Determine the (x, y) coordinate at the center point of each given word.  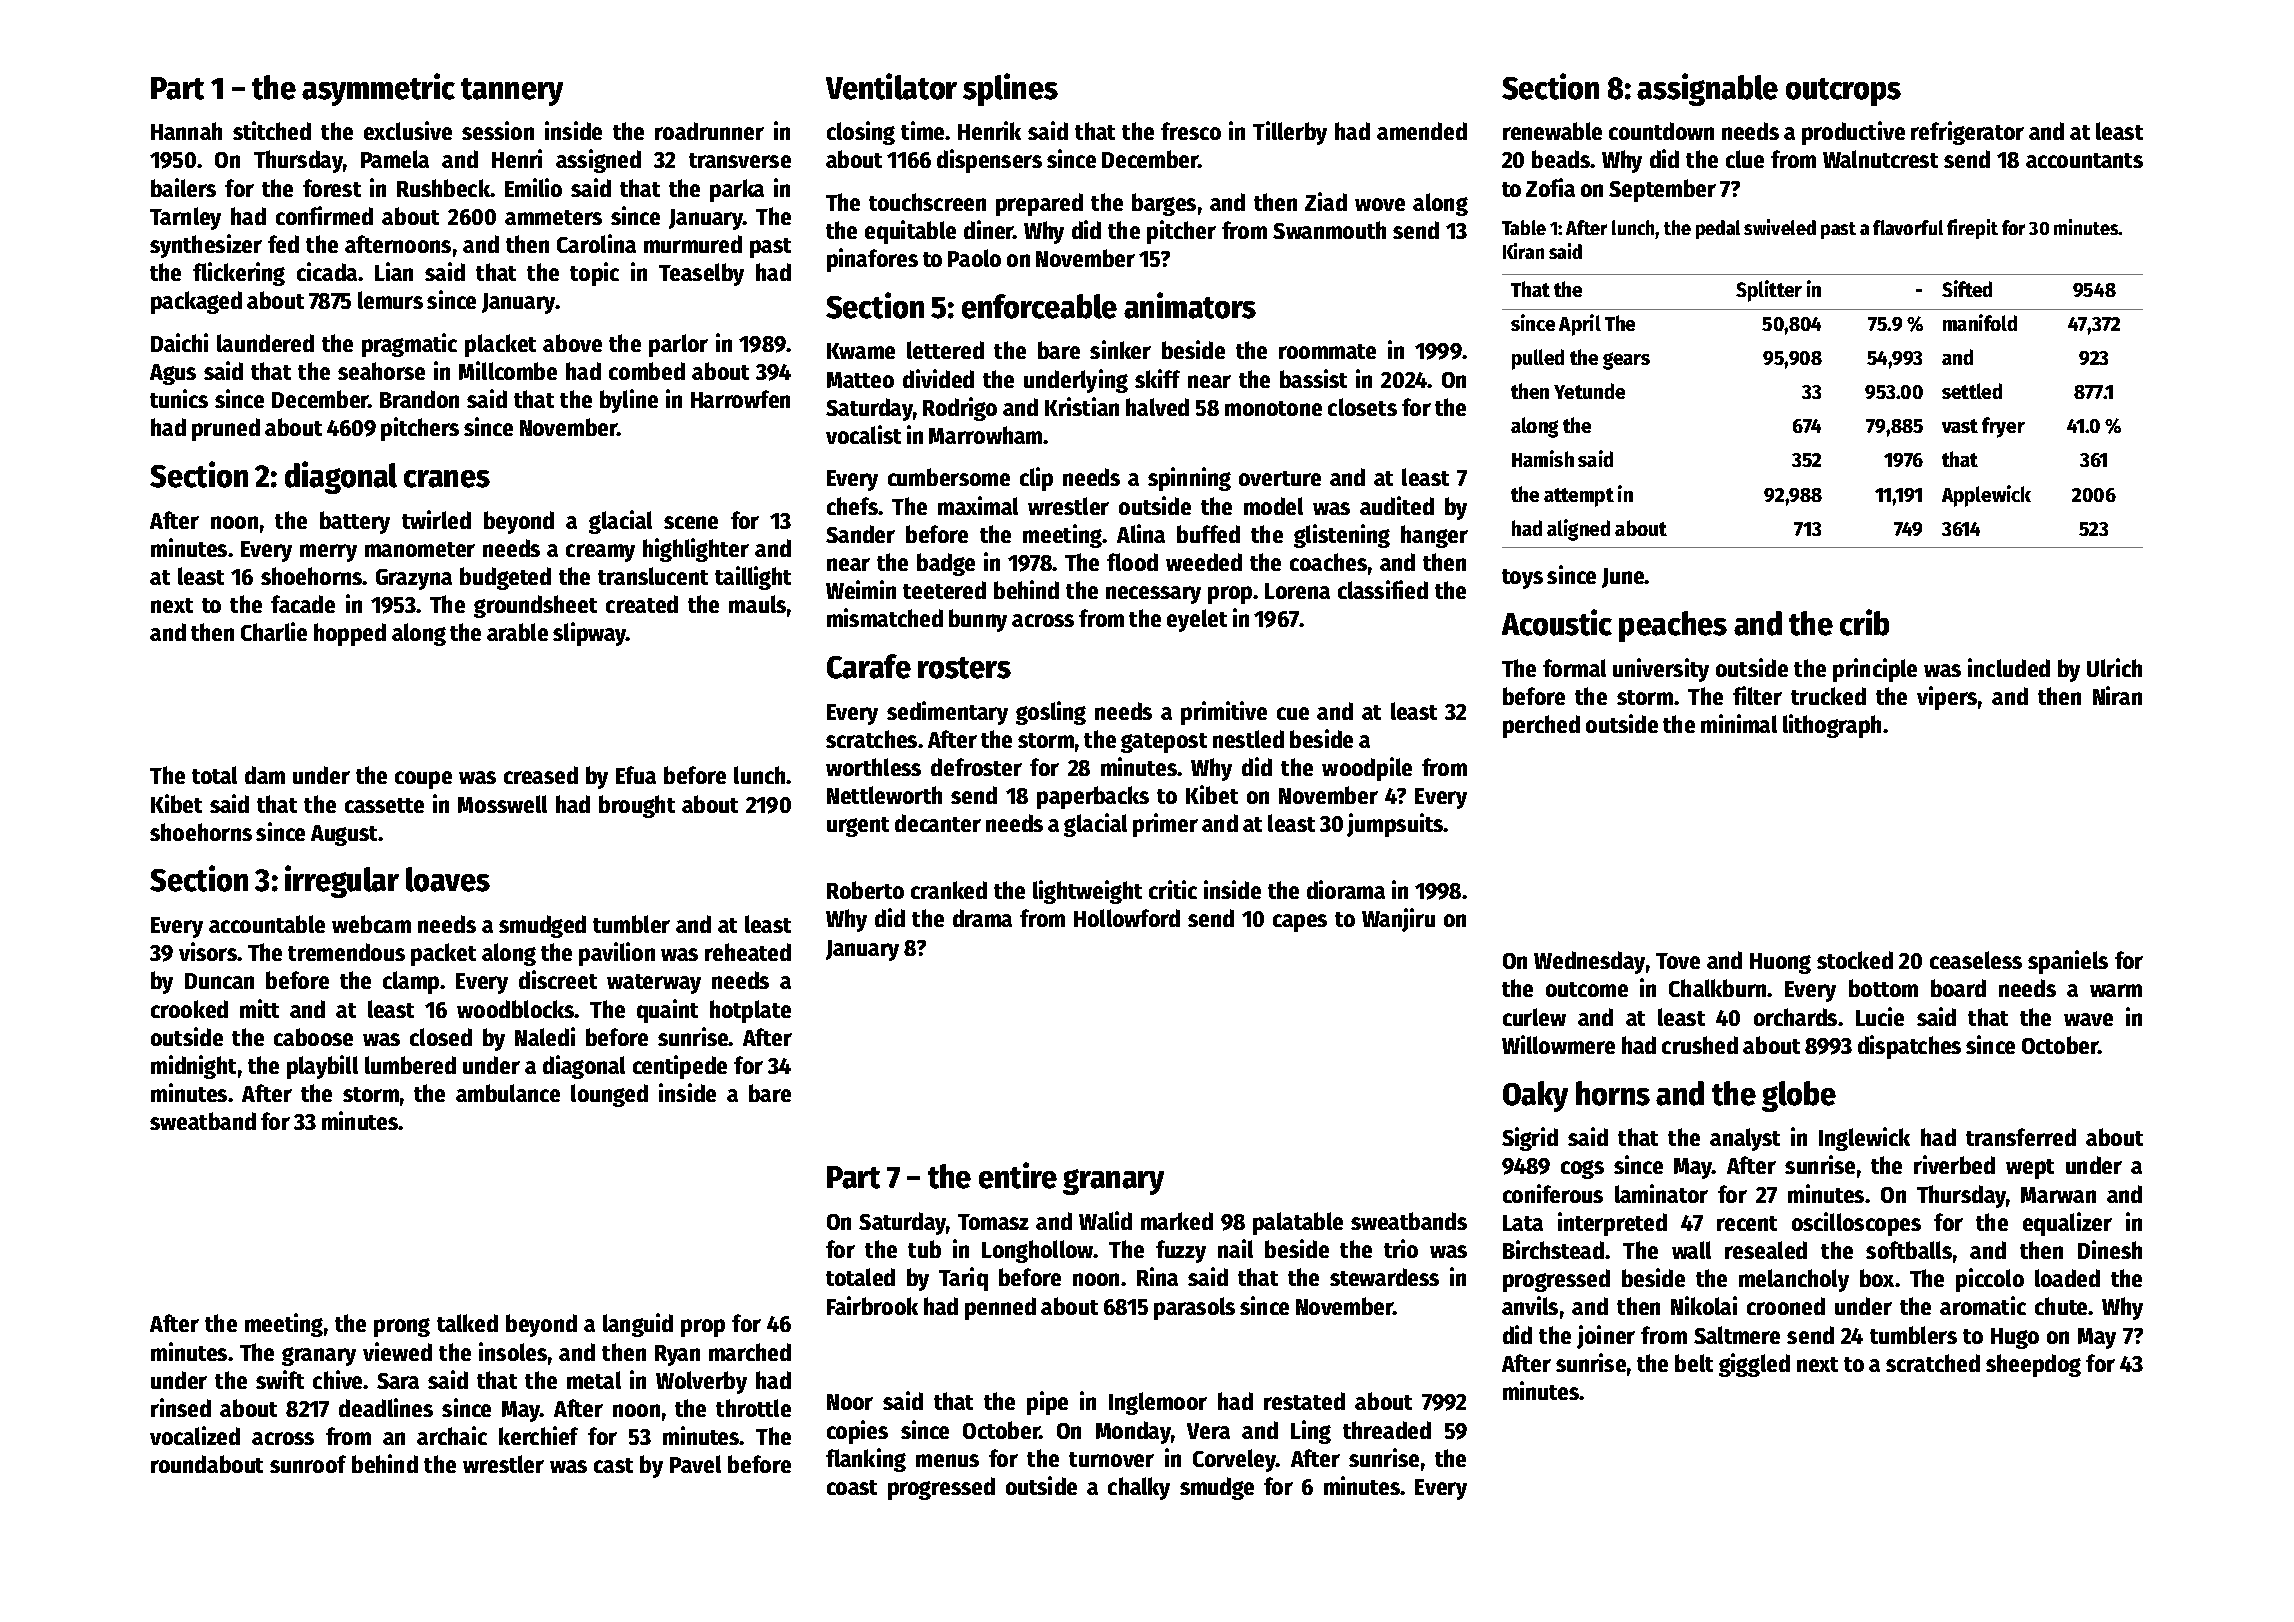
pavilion (617, 954)
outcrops (1843, 92)
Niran (2117, 695)
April (1580, 325)
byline (629, 401)
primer (1165, 825)
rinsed (181, 1407)
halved (1157, 407)
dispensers (989, 161)
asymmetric (378, 89)
